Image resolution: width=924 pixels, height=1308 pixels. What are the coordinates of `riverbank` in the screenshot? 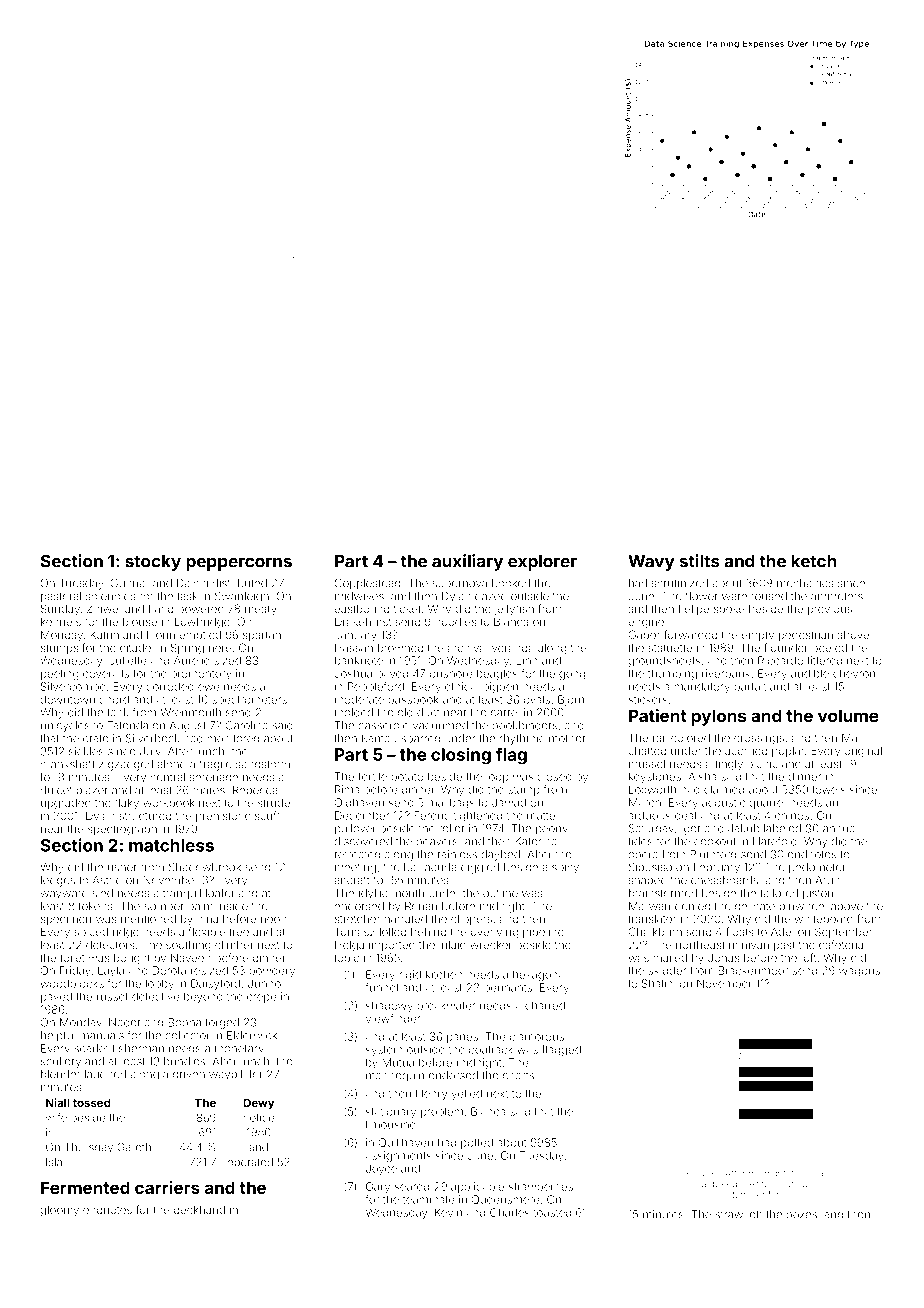 It's located at (726, 673).
